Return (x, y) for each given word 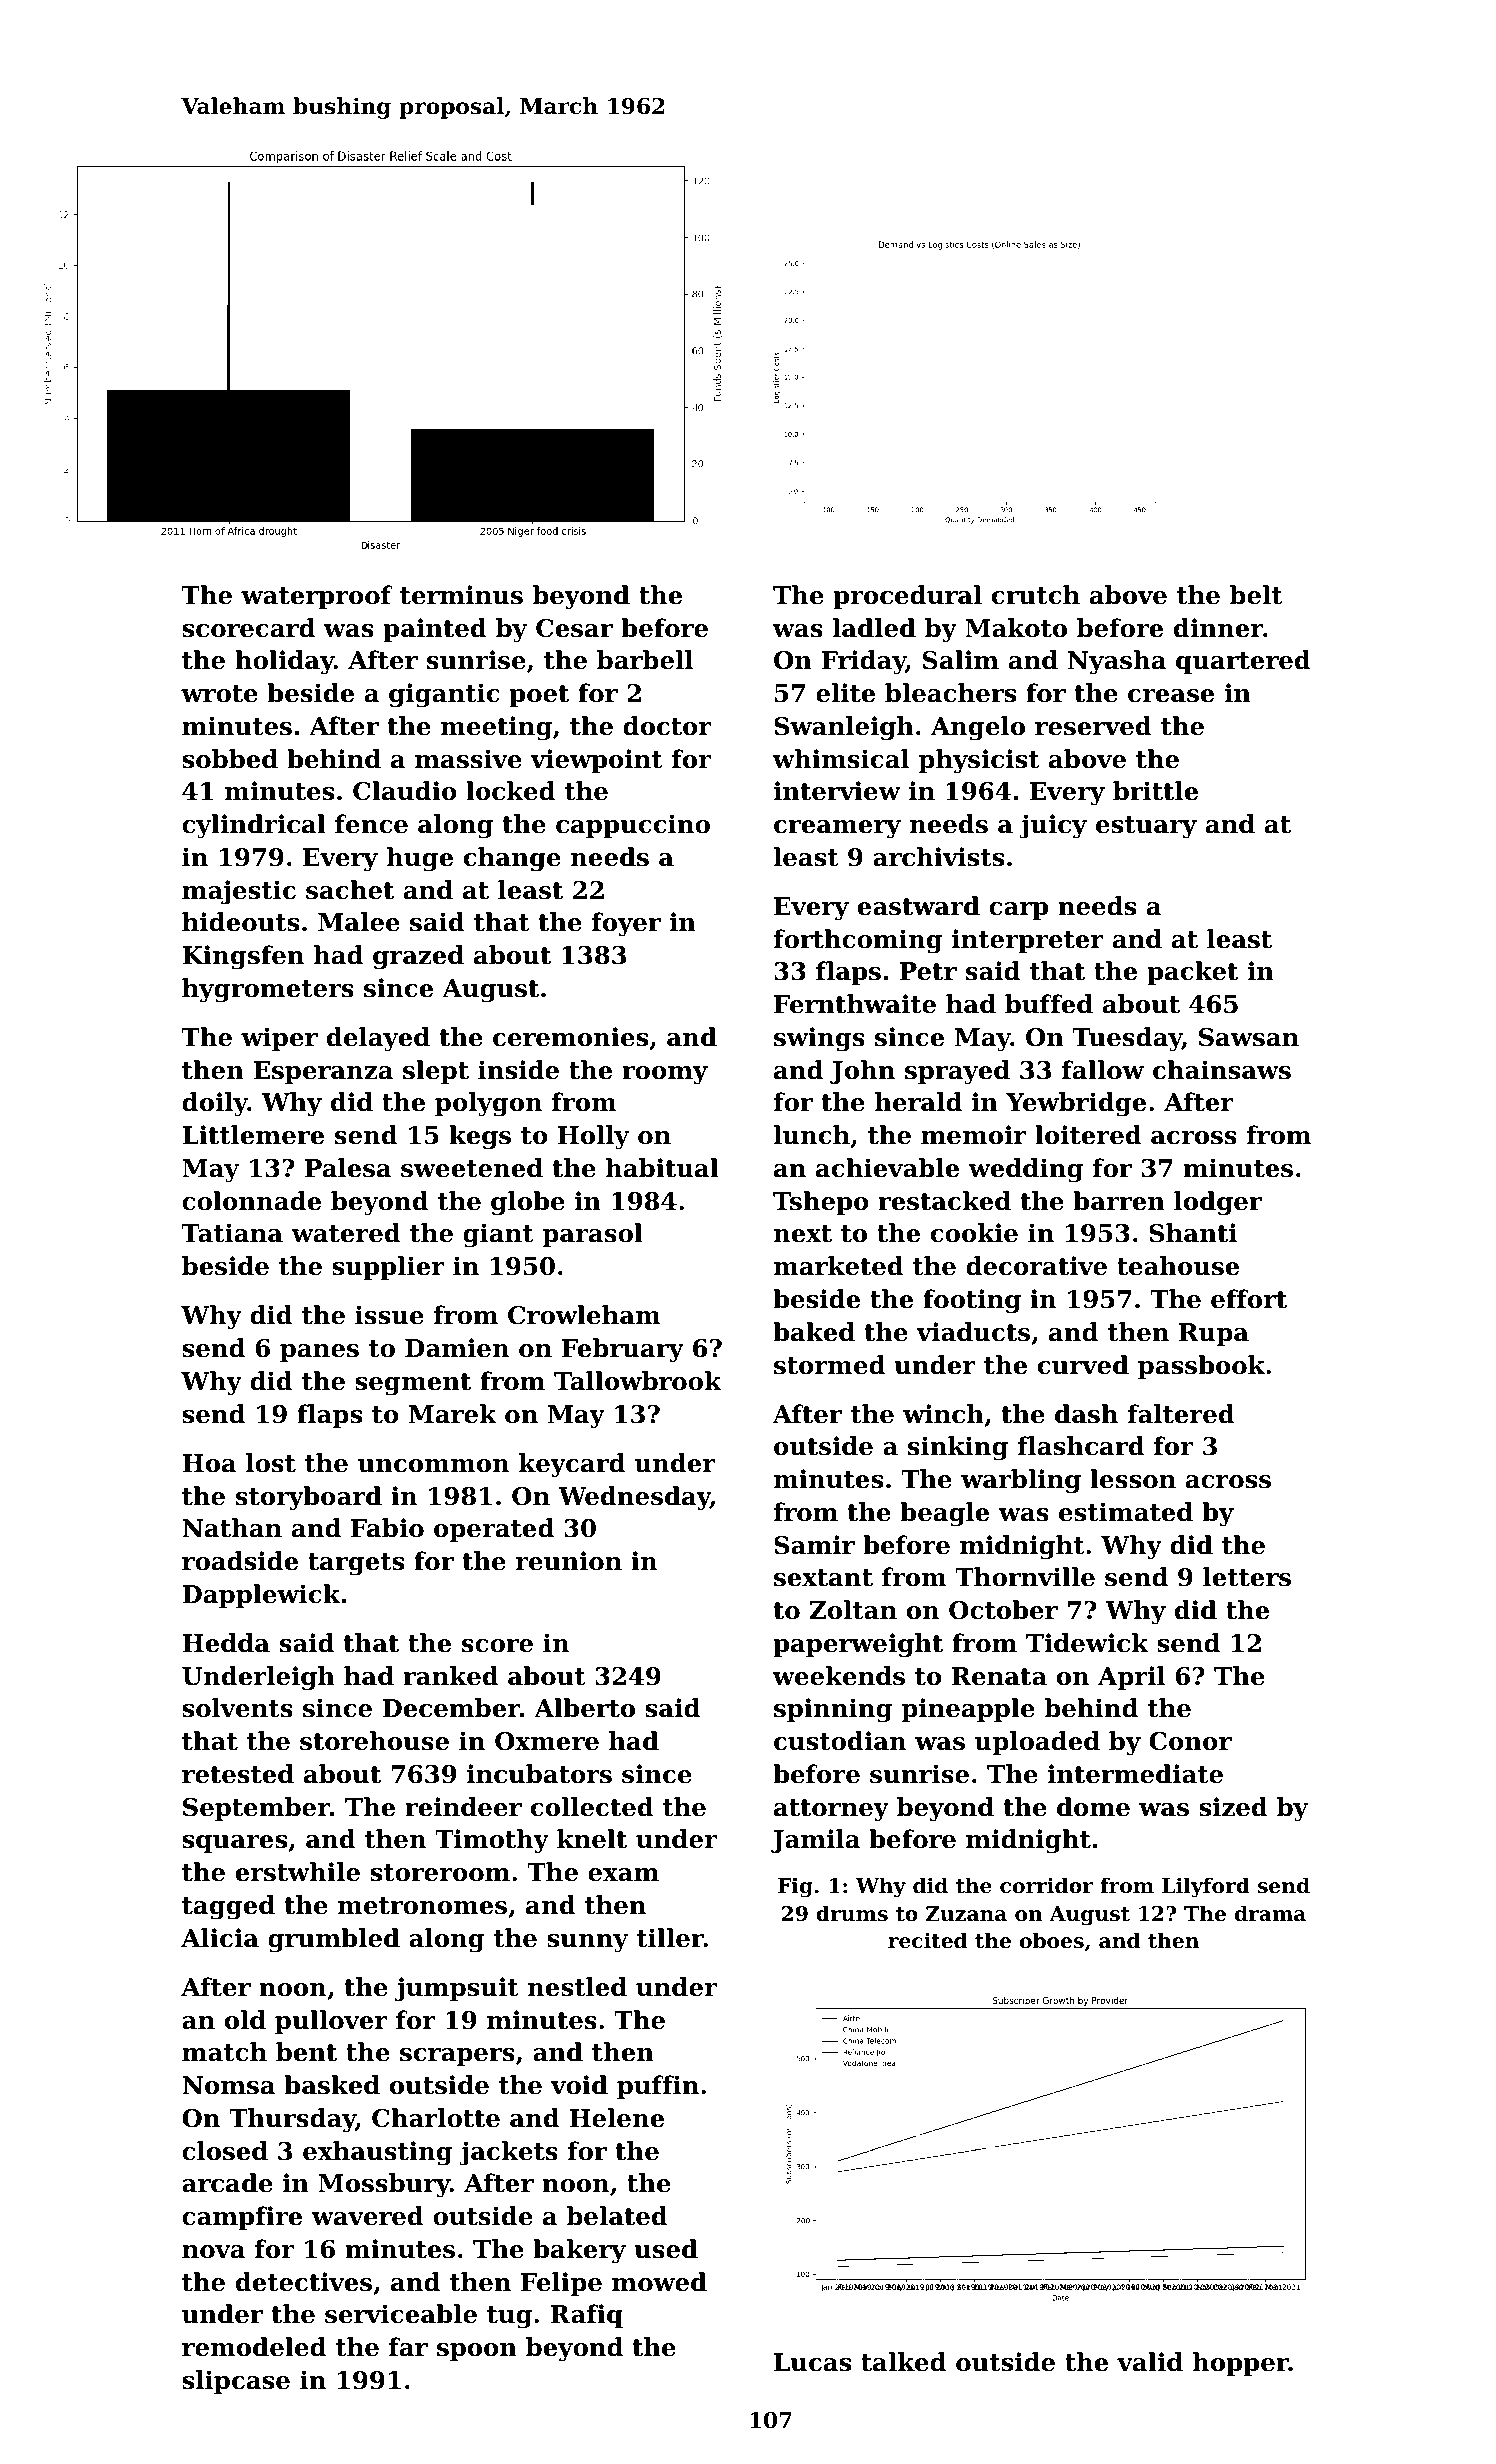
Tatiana (232, 1233)
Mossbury (384, 2185)
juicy (1053, 826)
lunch (812, 1135)
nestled (577, 1987)
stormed (829, 1365)
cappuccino (633, 826)
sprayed (957, 1072)
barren (1119, 1201)
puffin (658, 2087)
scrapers (457, 2057)
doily (215, 1104)
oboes (1052, 1940)
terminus (461, 595)
